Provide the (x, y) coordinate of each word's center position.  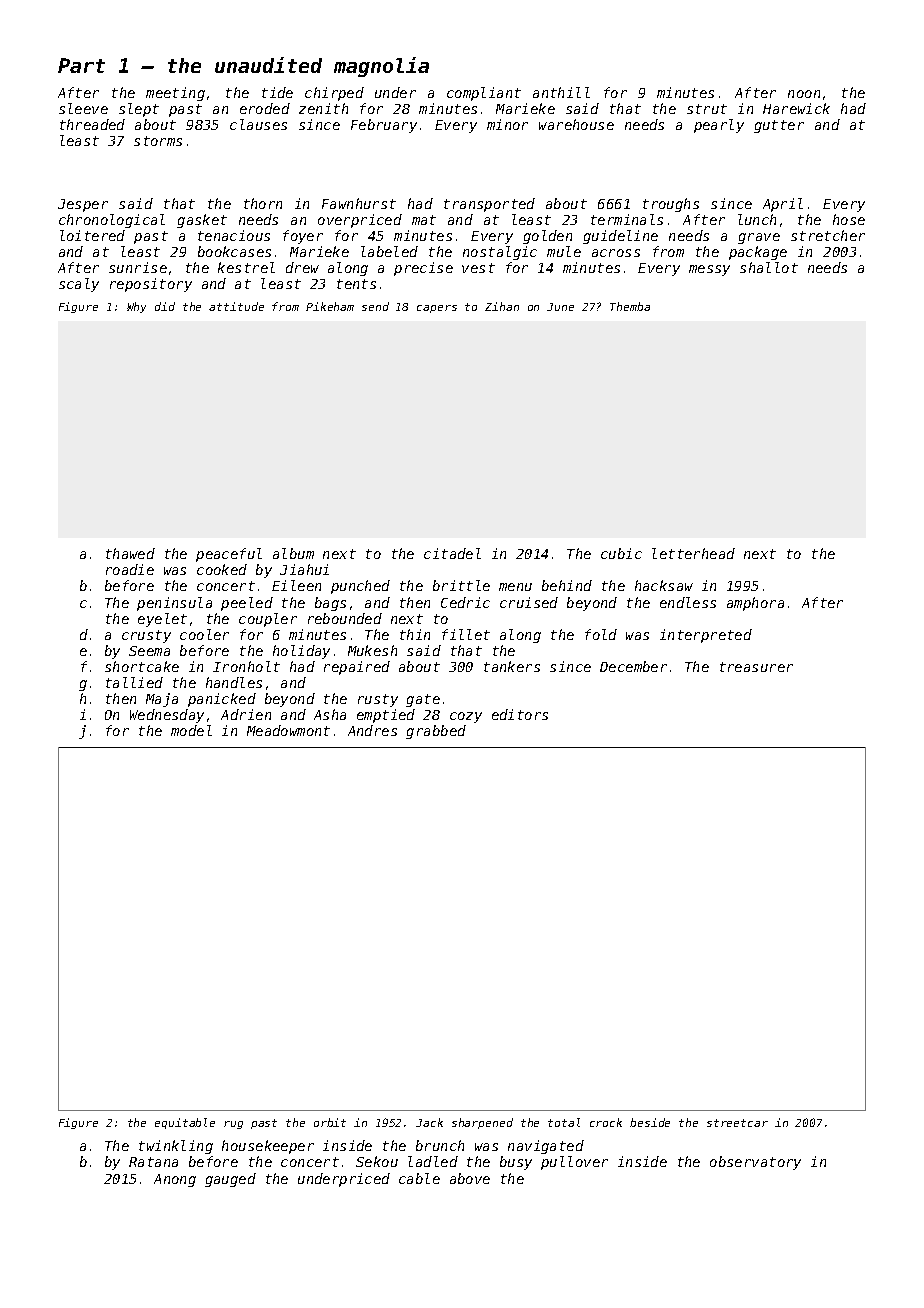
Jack (429, 1122)
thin (415, 634)
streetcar (737, 1123)
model (191, 730)
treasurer (756, 667)
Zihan (502, 306)
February (384, 126)
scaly (79, 285)
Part (81, 65)
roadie (130, 569)
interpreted (706, 636)
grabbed (436, 732)
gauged (230, 1180)
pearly (719, 126)
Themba (630, 306)
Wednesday (167, 716)
